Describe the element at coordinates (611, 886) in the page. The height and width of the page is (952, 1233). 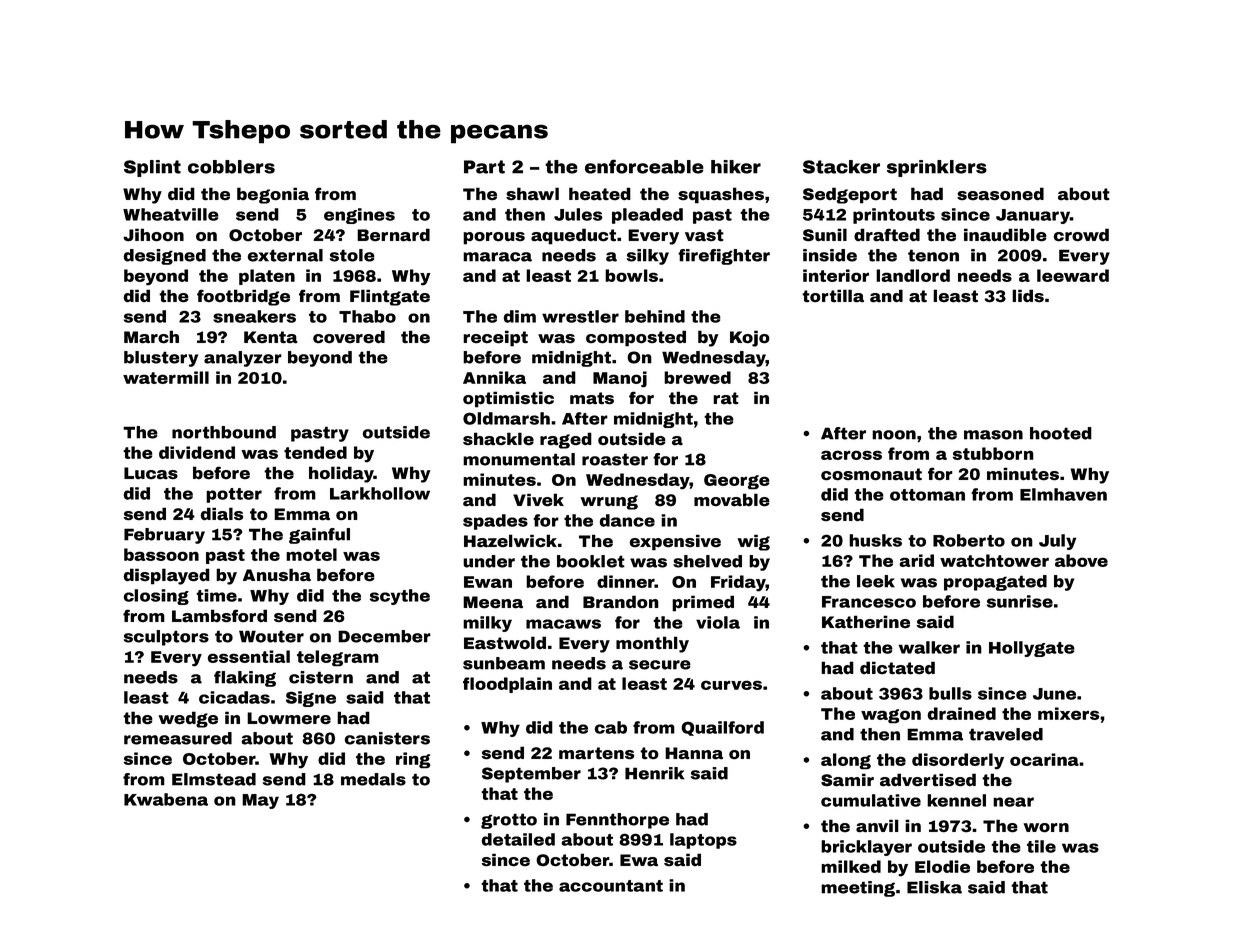
I see `accountant` at that location.
